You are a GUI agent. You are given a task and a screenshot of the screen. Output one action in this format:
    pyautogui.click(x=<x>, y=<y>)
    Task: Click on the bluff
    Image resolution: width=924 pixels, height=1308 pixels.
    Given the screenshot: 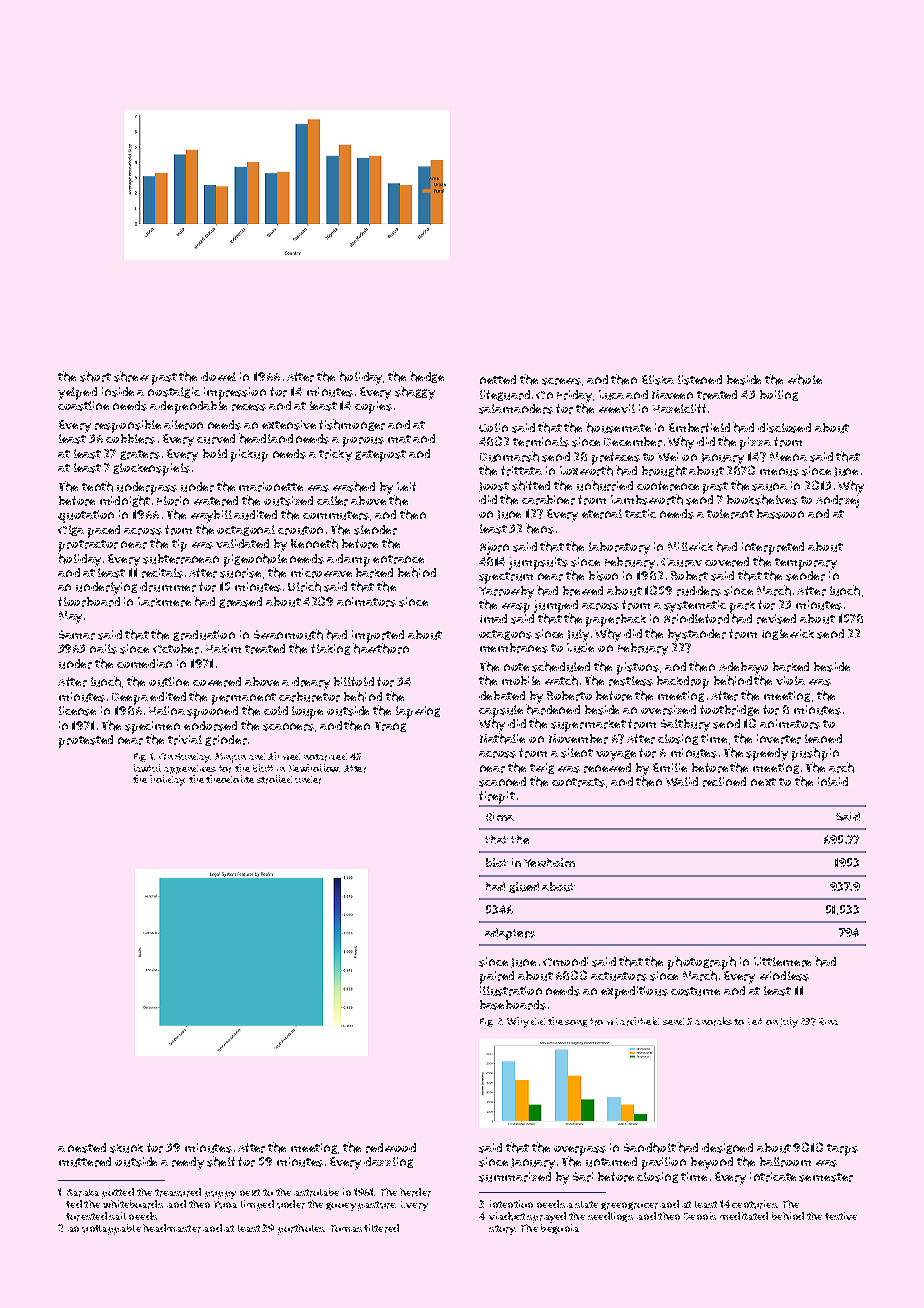 What is the action you would take?
    pyautogui.click(x=263, y=768)
